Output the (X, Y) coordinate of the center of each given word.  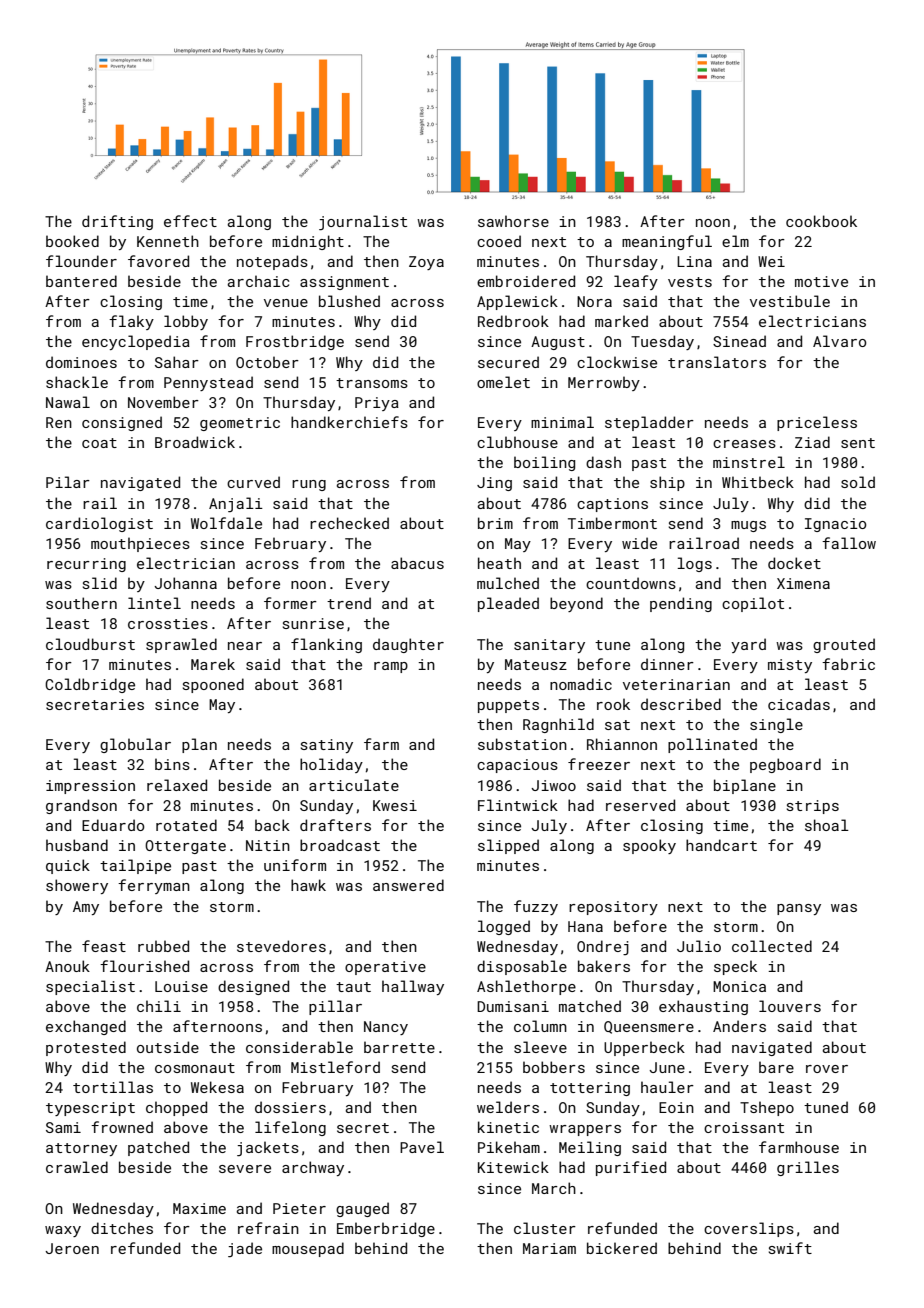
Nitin (268, 845)
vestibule (790, 301)
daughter (408, 645)
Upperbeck (644, 1048)
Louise (181, 986)
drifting (117, 222)
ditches (122, 1228)
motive (821, 281)
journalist (363, 222)
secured (508, 362)
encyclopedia (136, 342)
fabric (848, 664)
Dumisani (513, 1006)
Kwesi (395, 805)
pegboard (785, 765)
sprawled (181, 645)
